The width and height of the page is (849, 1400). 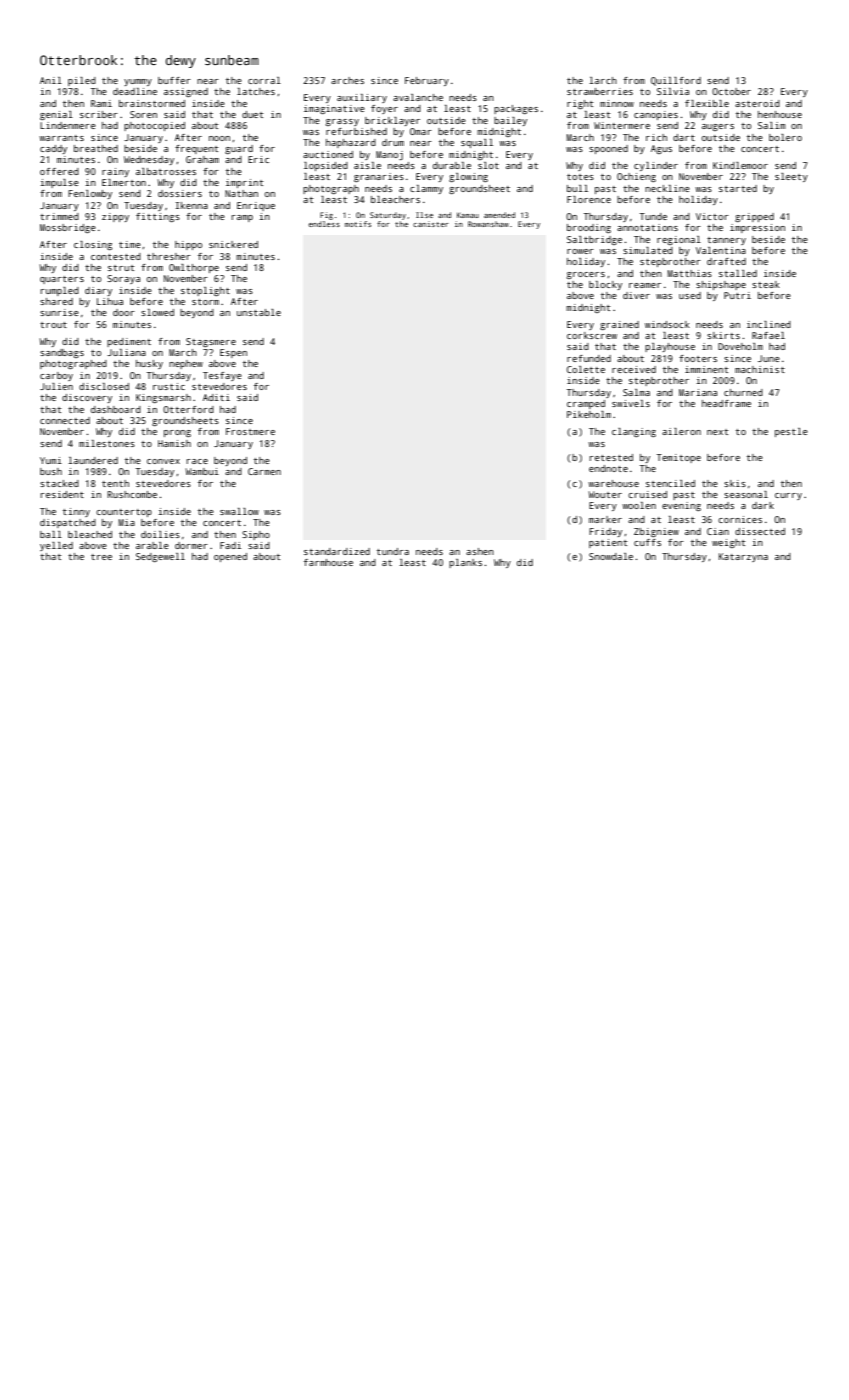 I want to click on assigned, so click(x=186, y=92).
